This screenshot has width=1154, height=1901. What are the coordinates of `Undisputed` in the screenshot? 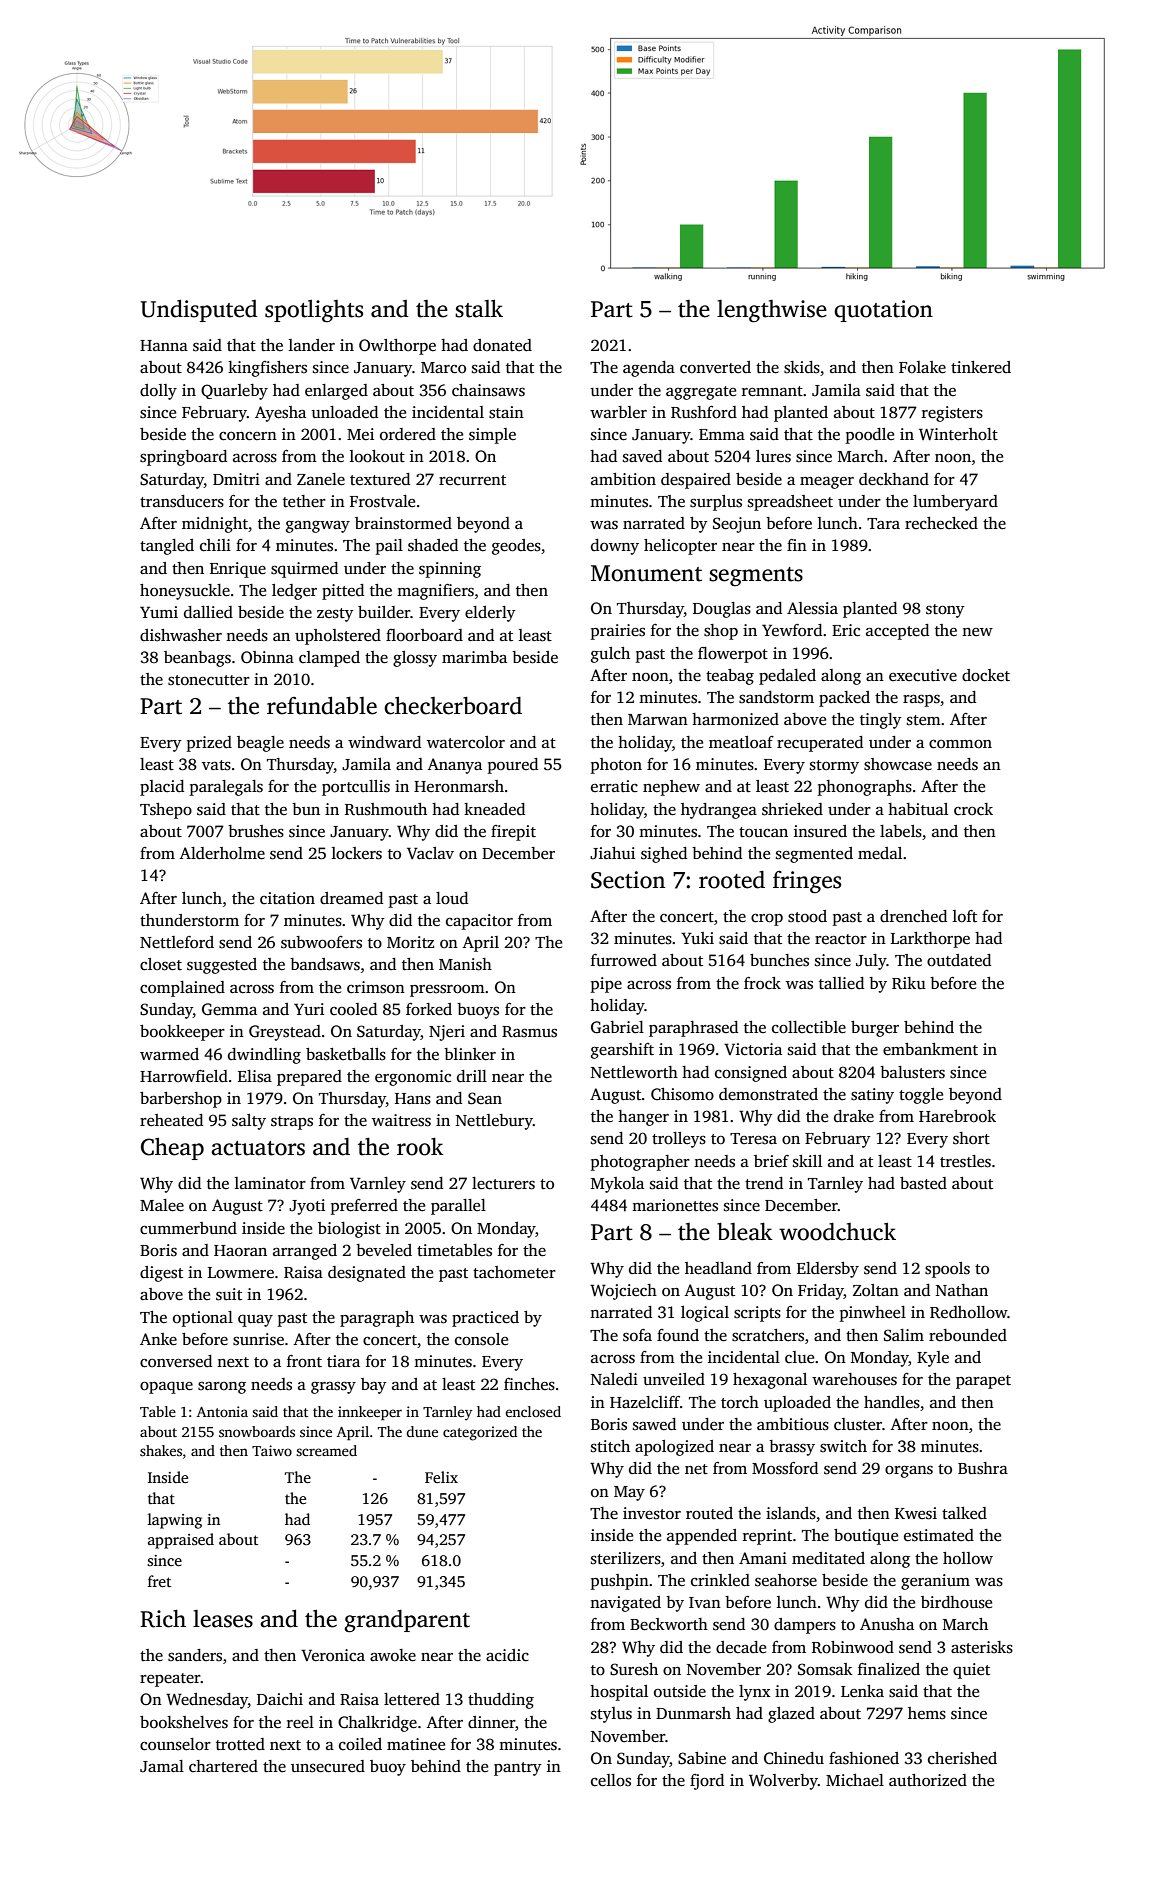 It's located at (199, 310).
